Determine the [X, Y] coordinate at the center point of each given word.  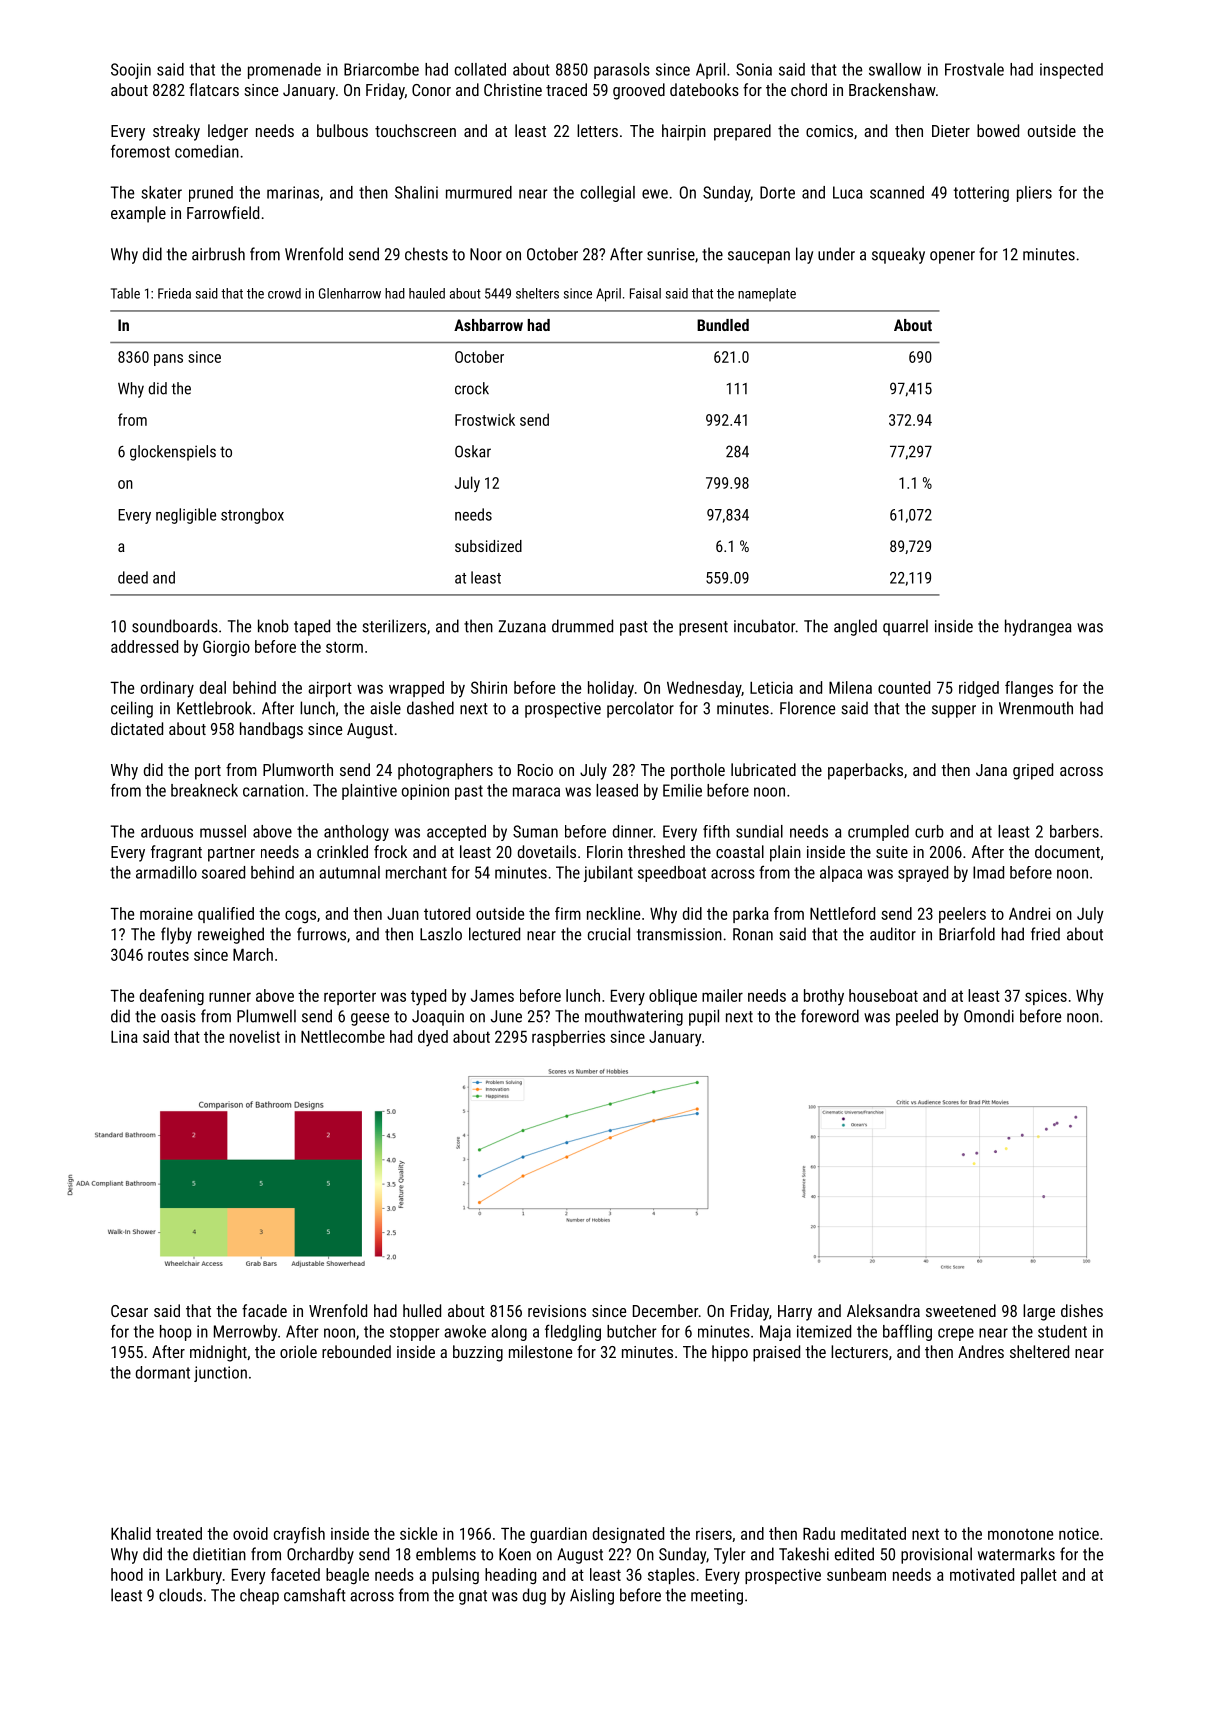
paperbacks [865, 771]
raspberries [568, 1038]
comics [829, 131]
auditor [893, 934]
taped [312, 627]
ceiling [132, 709]
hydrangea [1038, 627]
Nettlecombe [343, 1036]
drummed [582, 626]
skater [161, 192]
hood [127, 1574]
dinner [633, 831]
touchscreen [415, 130]
